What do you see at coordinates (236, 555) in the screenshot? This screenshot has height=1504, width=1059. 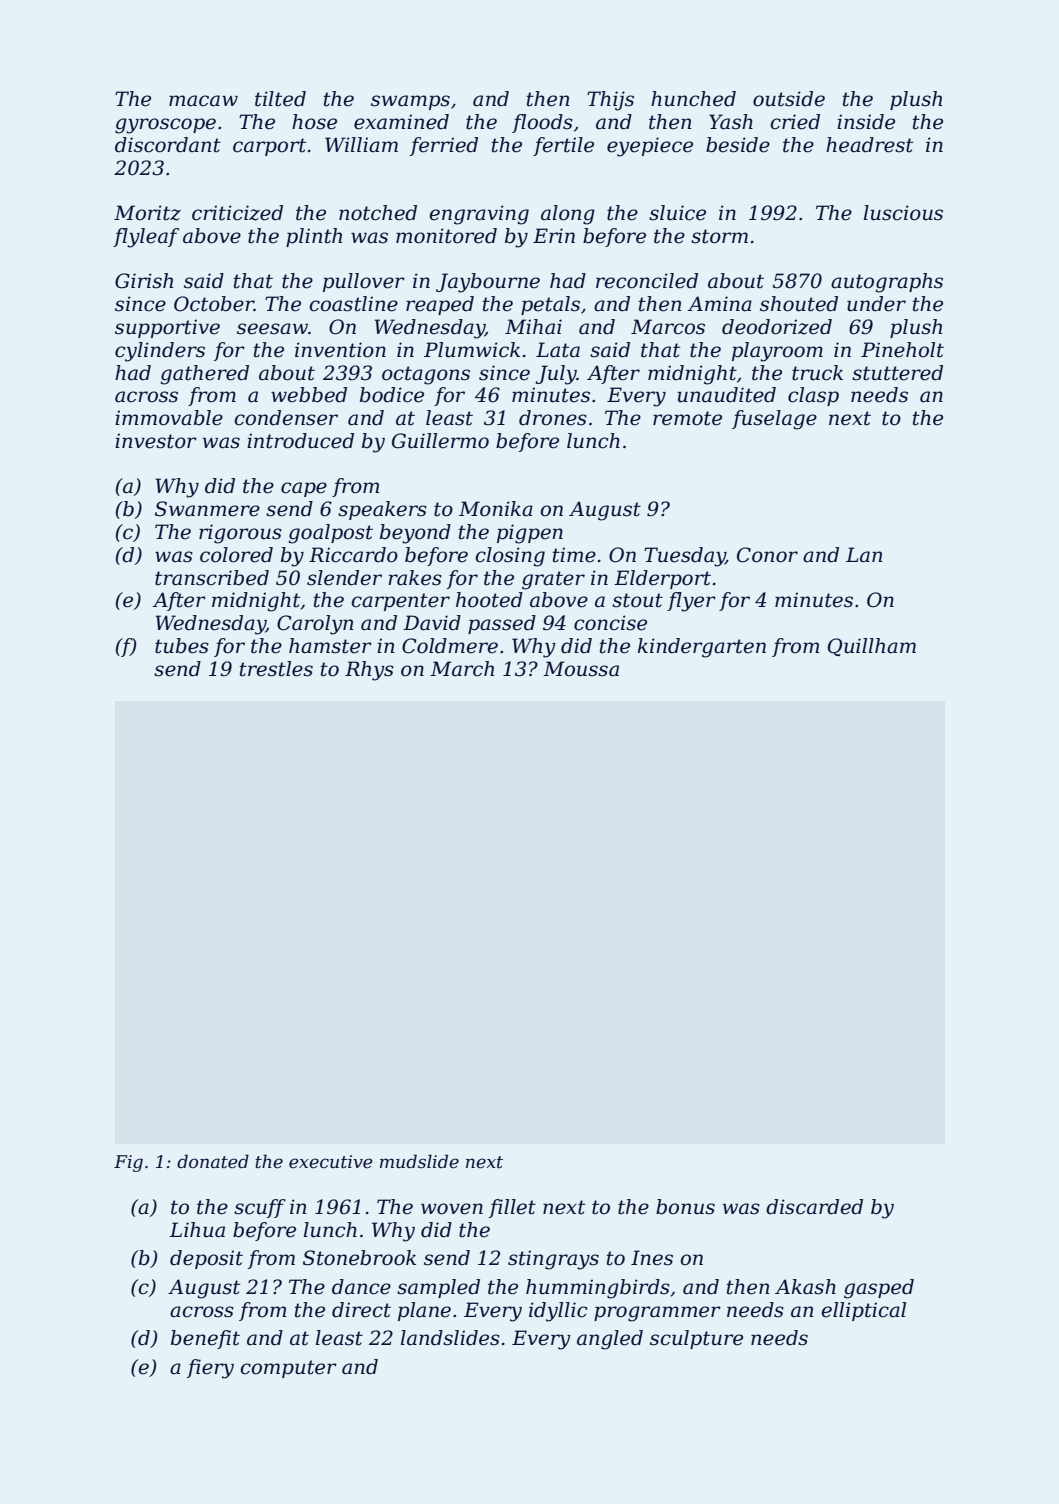 I see `colored` at bounding box center [236, 555].
